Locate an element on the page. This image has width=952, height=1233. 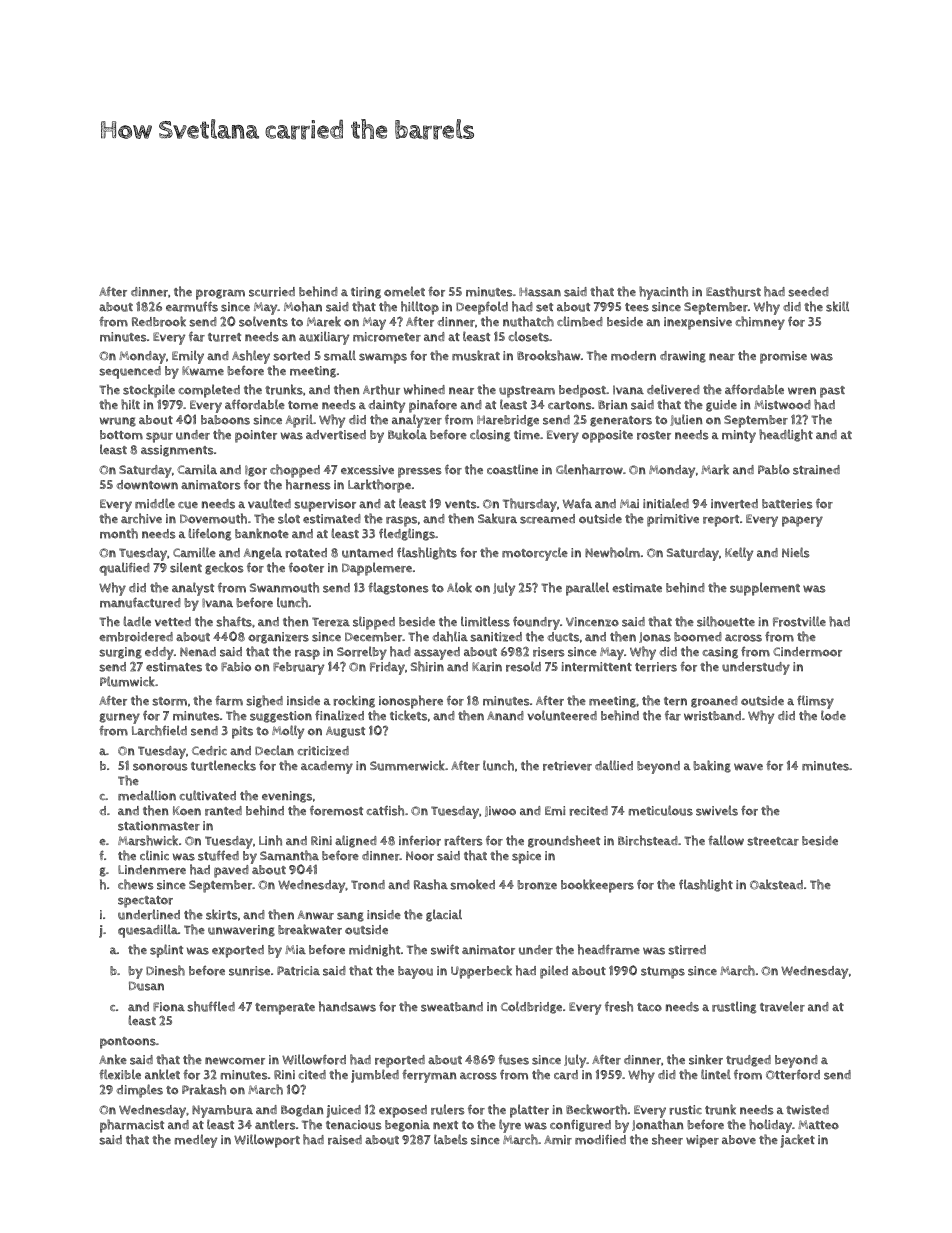
earmuffs is located at coordinates (192, 306).
